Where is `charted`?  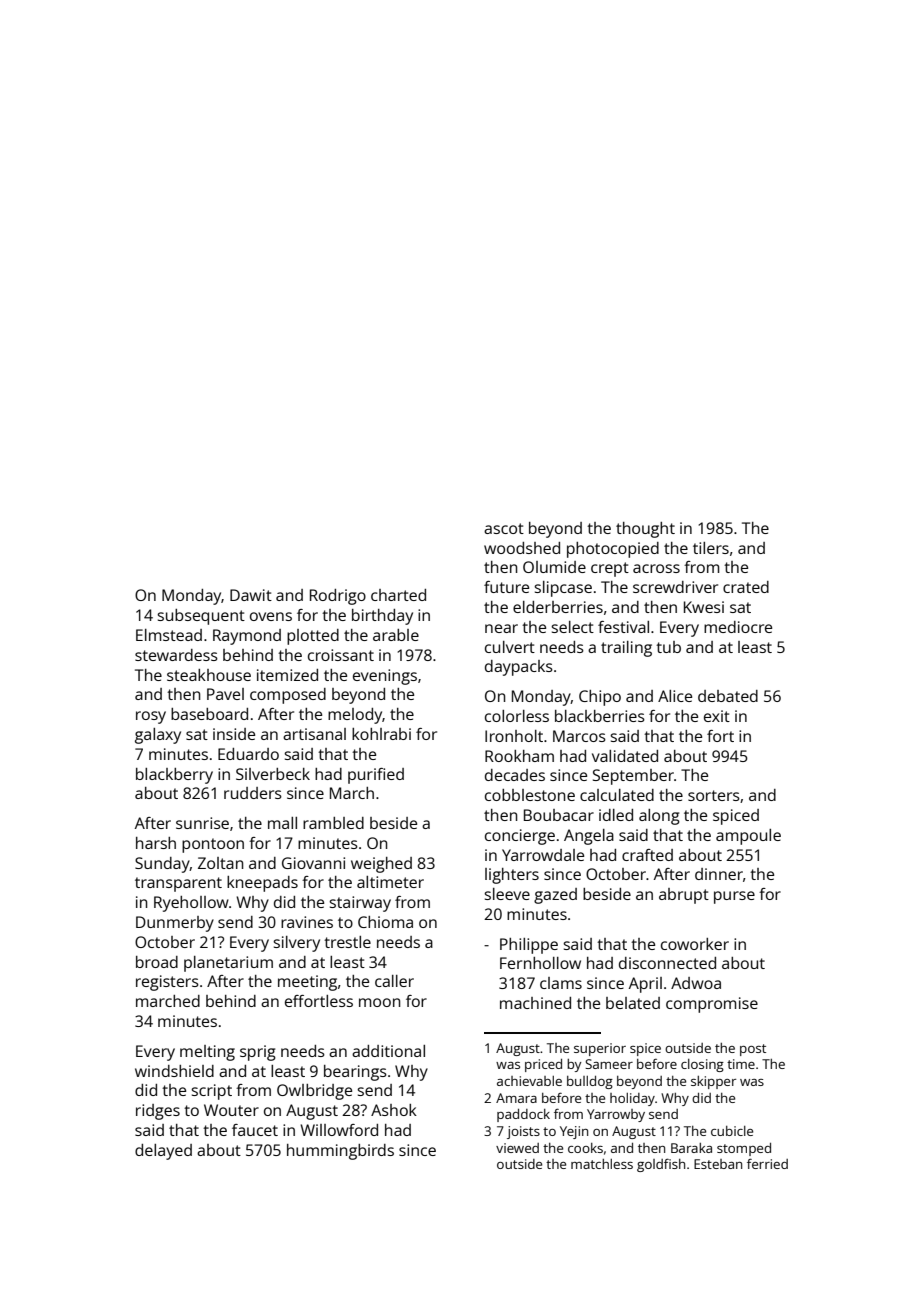
charted is located at coordinates (398, 595).
